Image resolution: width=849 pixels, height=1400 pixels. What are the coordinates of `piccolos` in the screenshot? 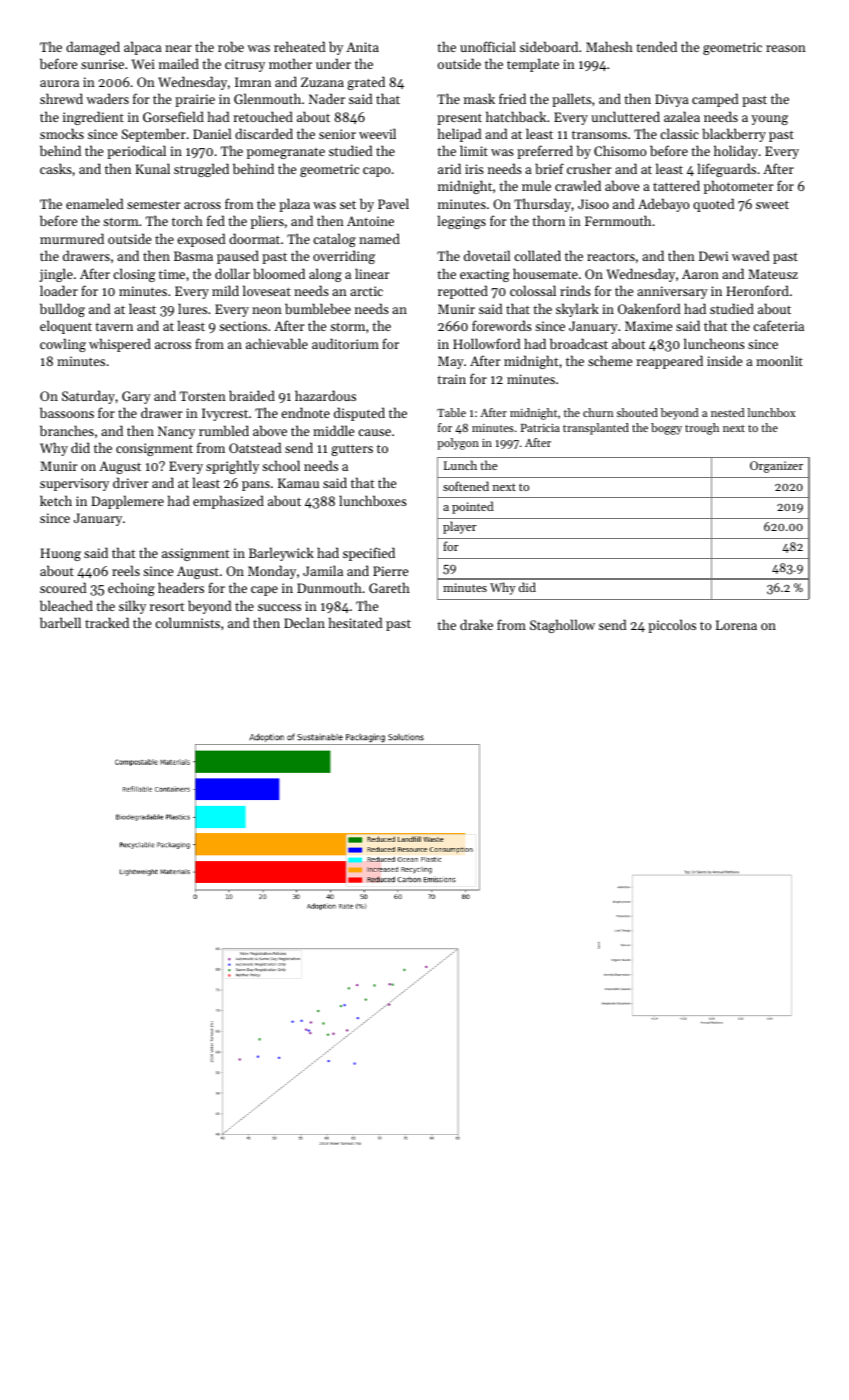 It's located at (672, 626).
